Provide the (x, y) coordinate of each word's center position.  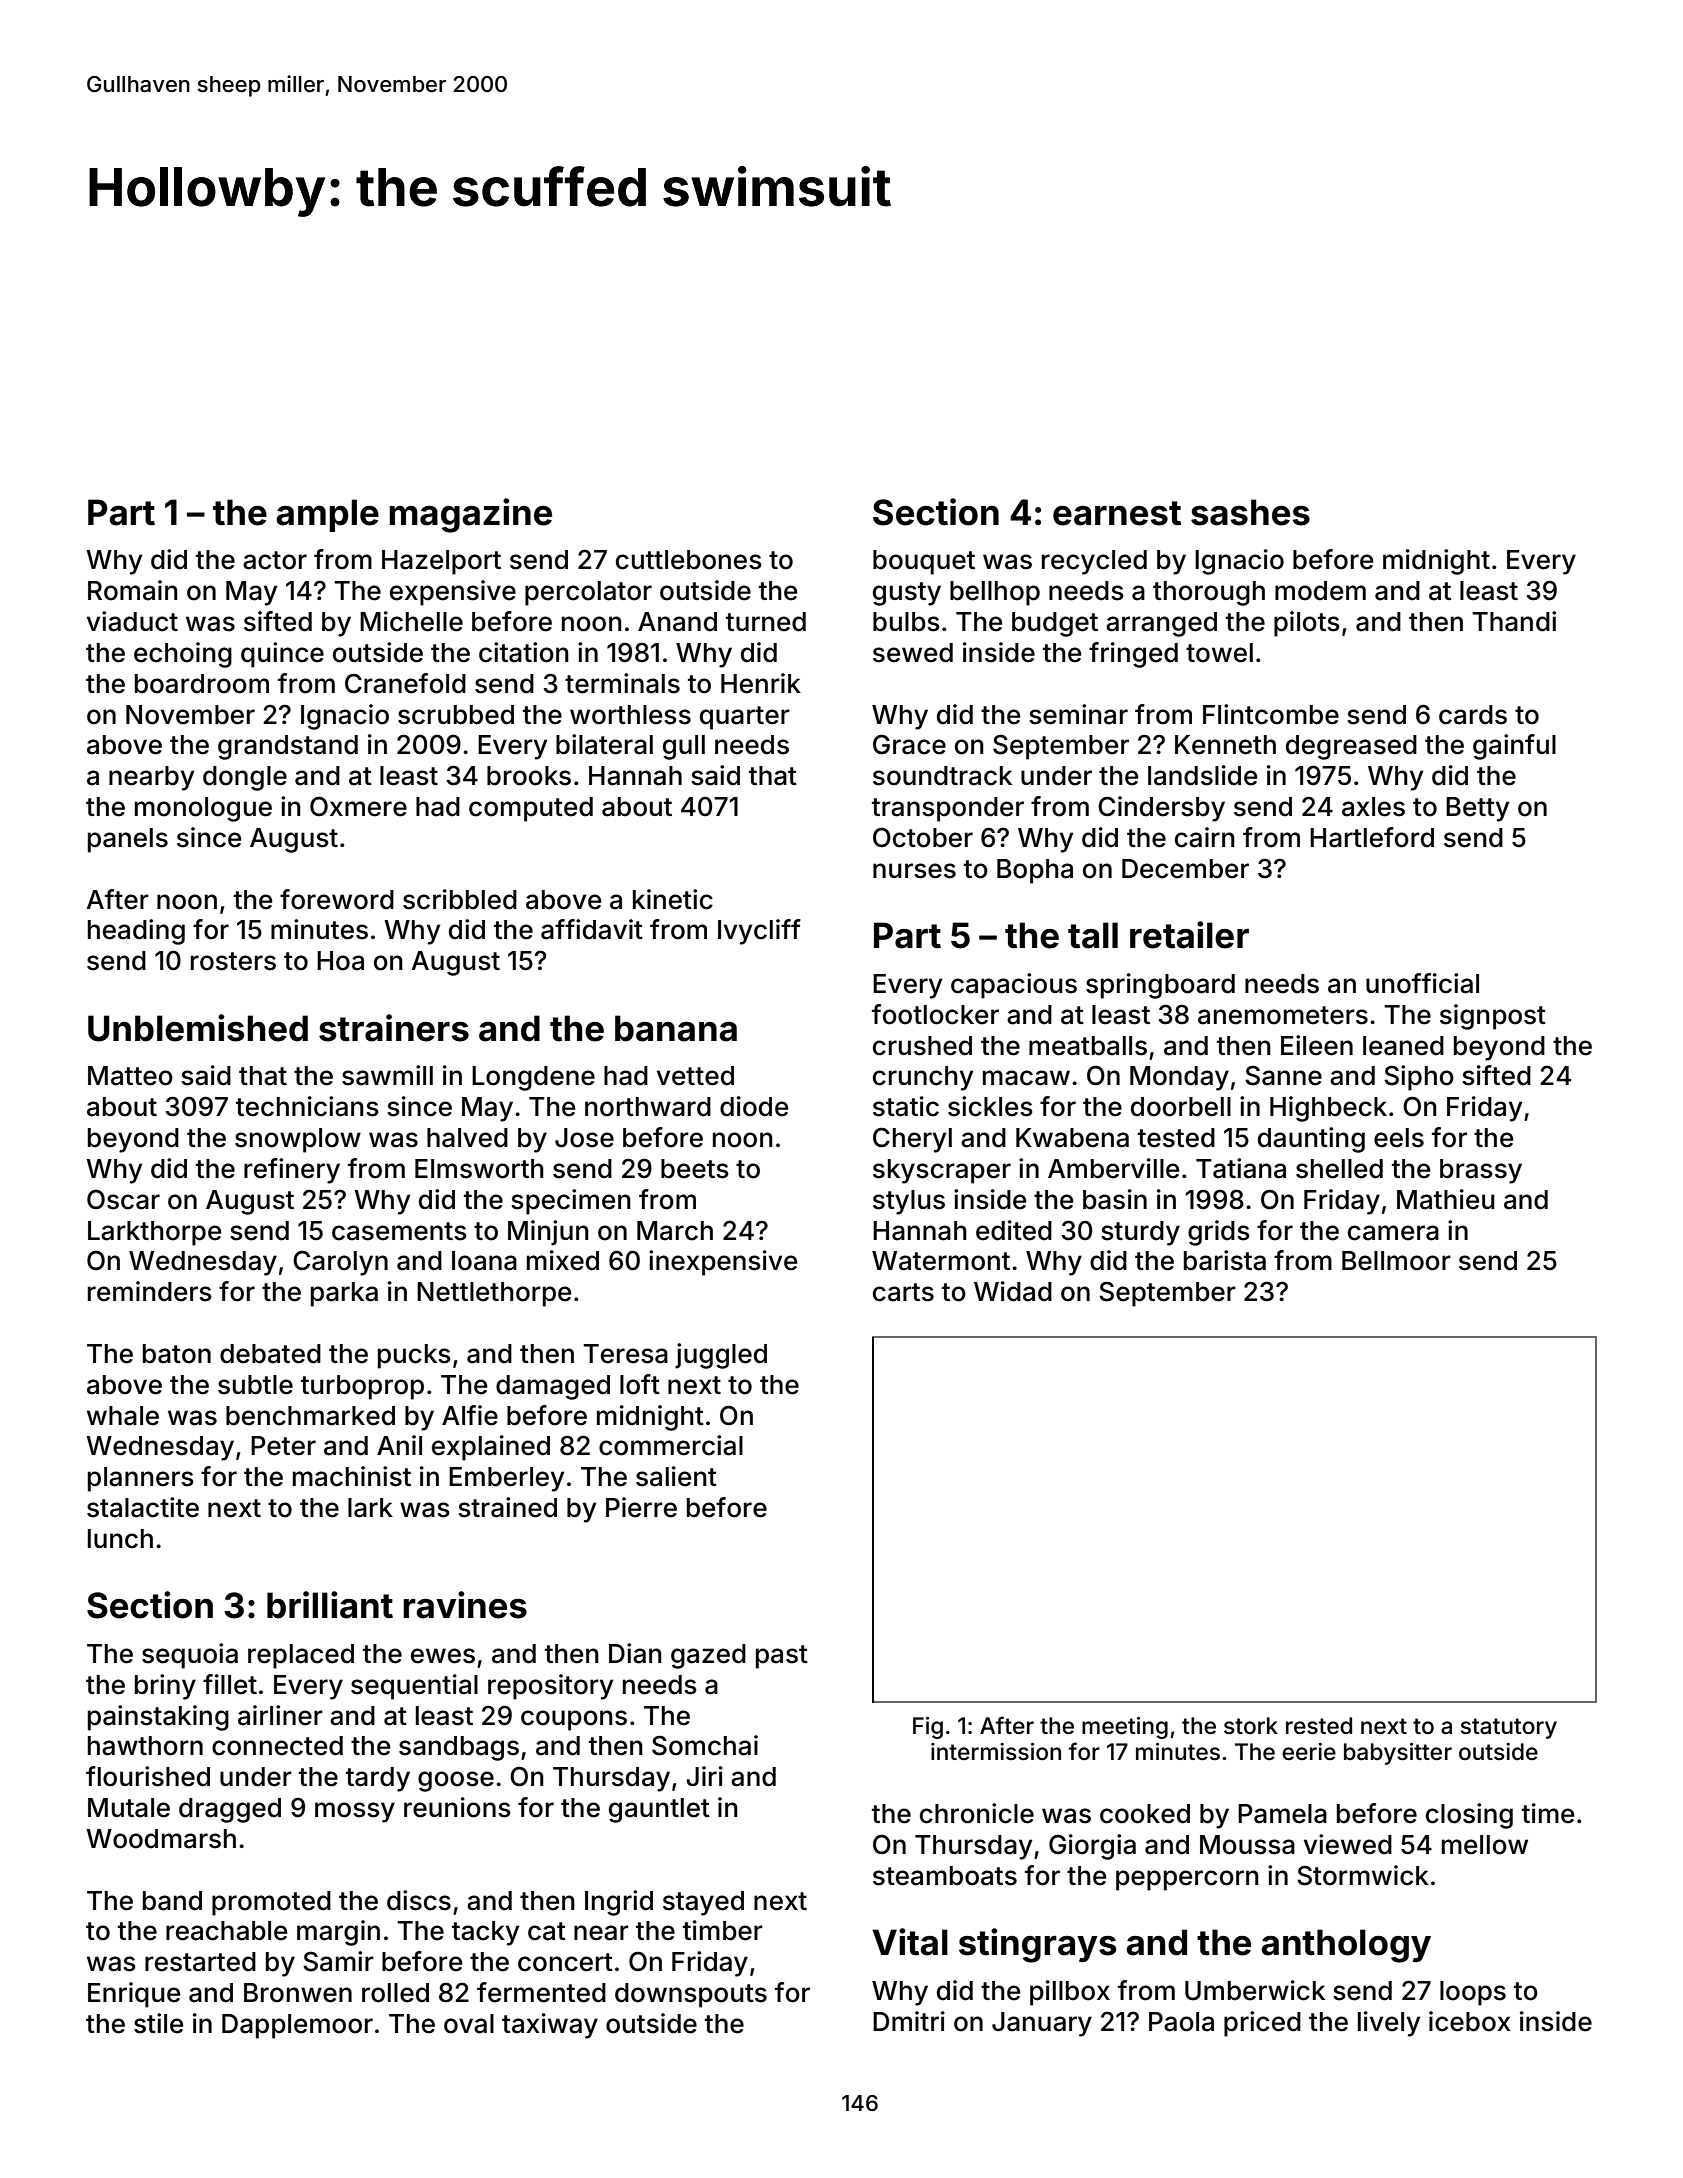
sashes (1250, 512)
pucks (414, 1356)
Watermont (941, 1261)
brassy (1481, 1171)
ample (327, 515)
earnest (1117, 513)
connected (277, 1746)
